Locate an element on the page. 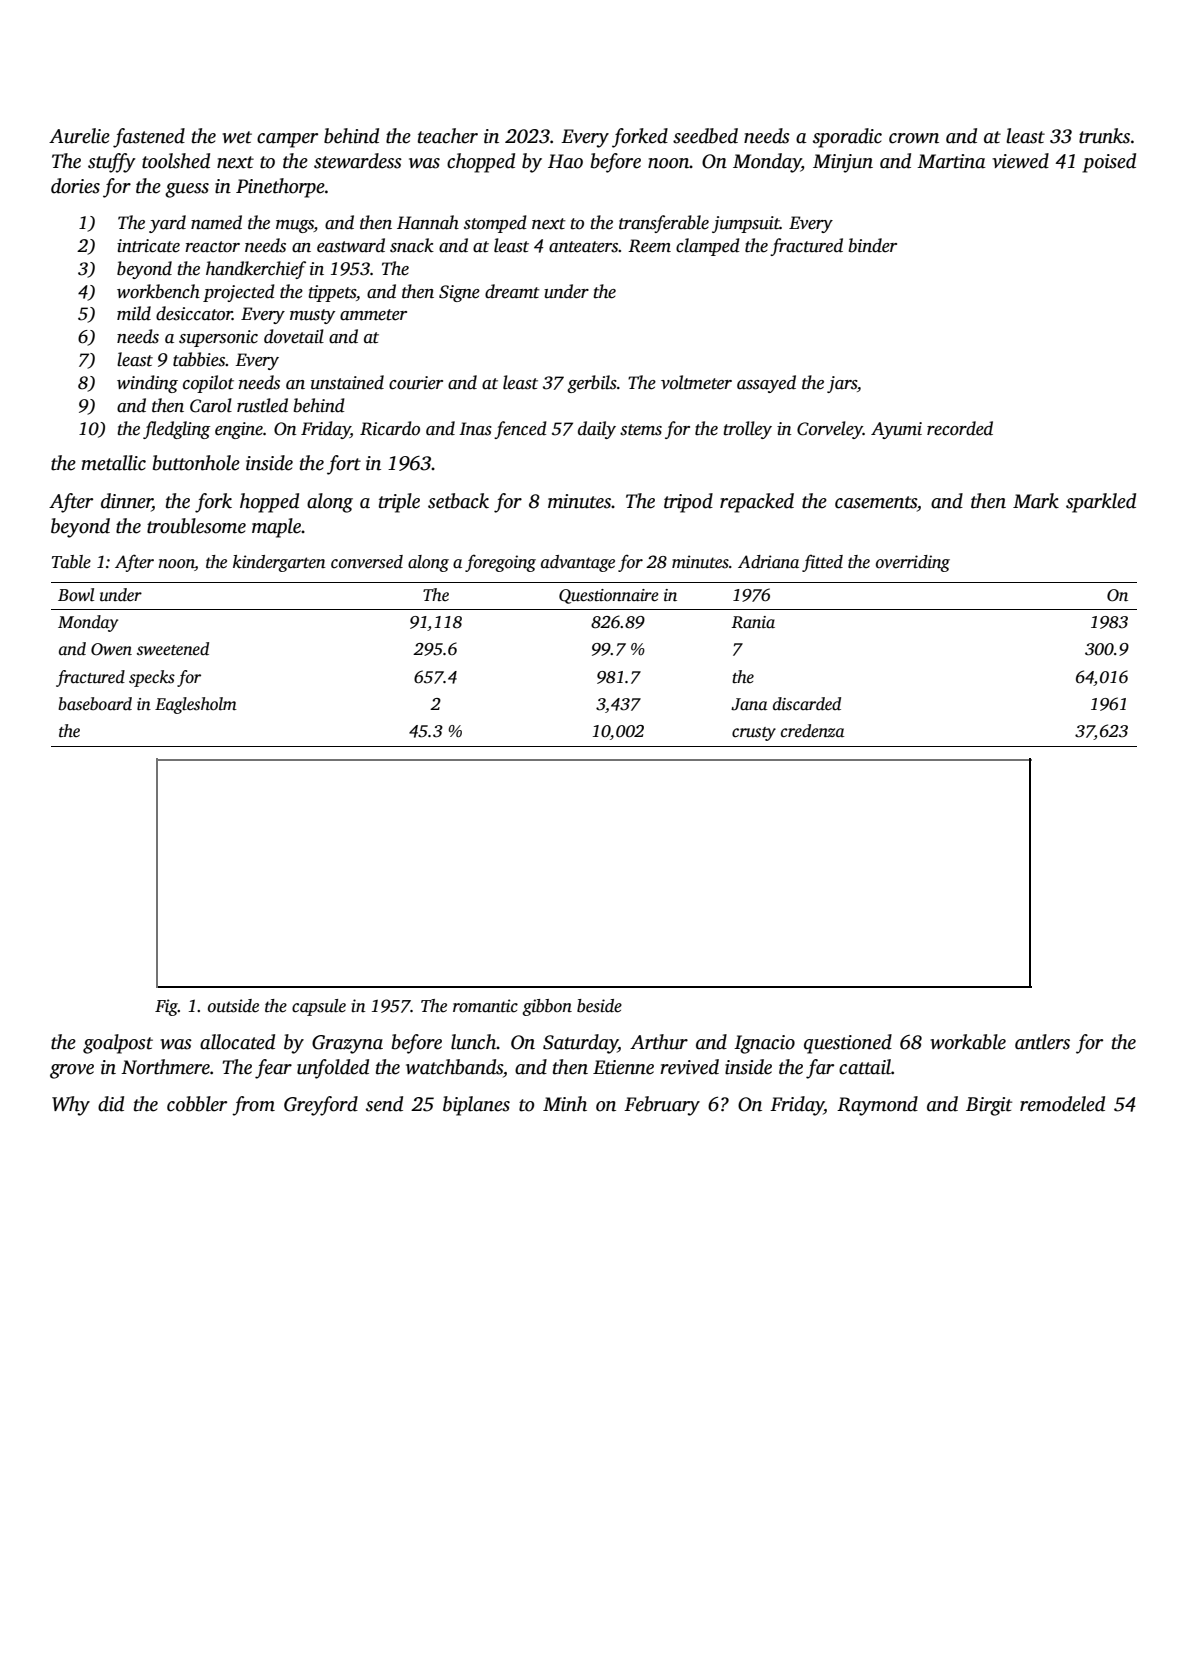 The height and width of the document is (1678, 1187). seedbed is located at coordinates (705, 136).
